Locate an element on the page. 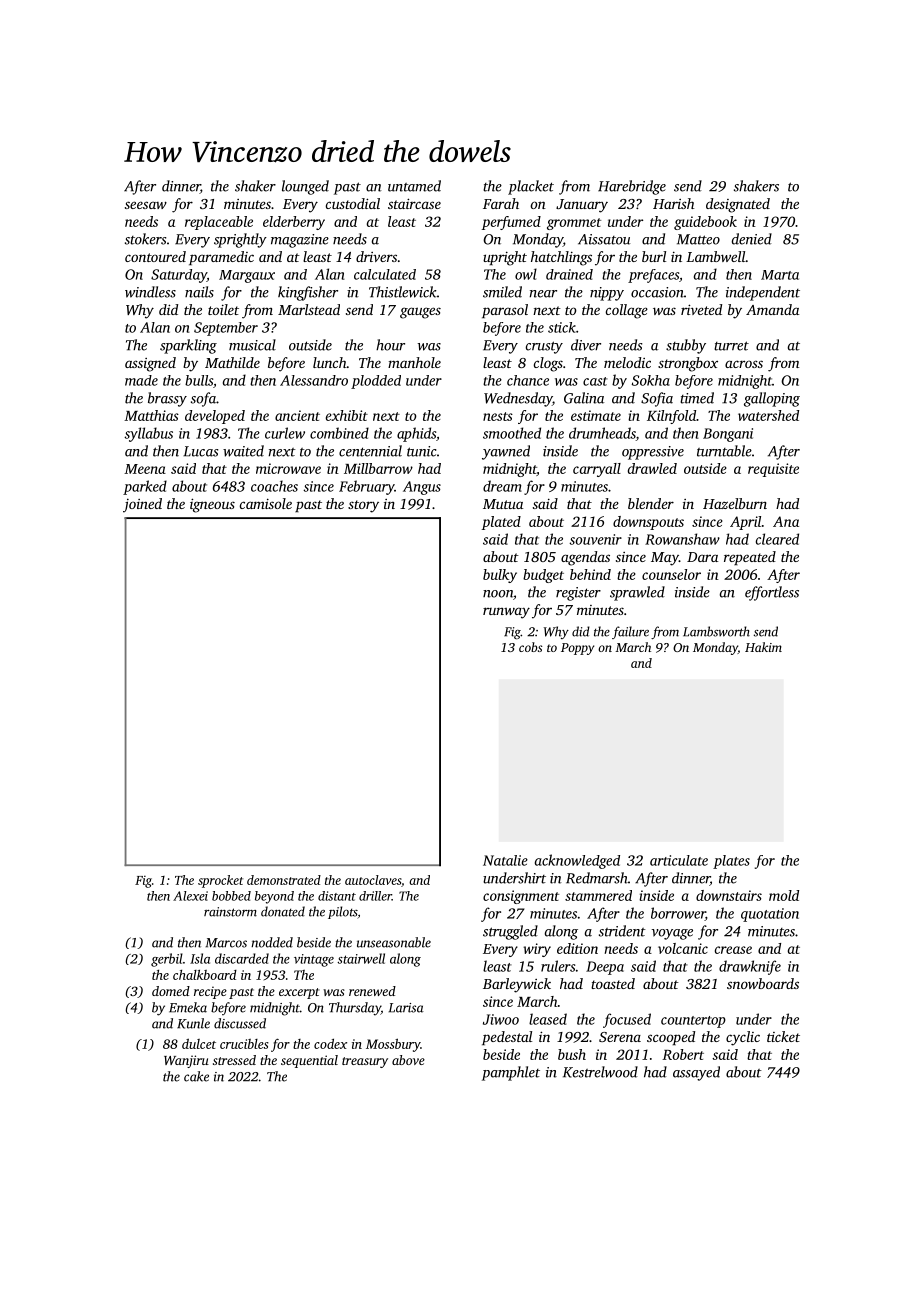  demonstrated is located at coordinates (284, 880).
